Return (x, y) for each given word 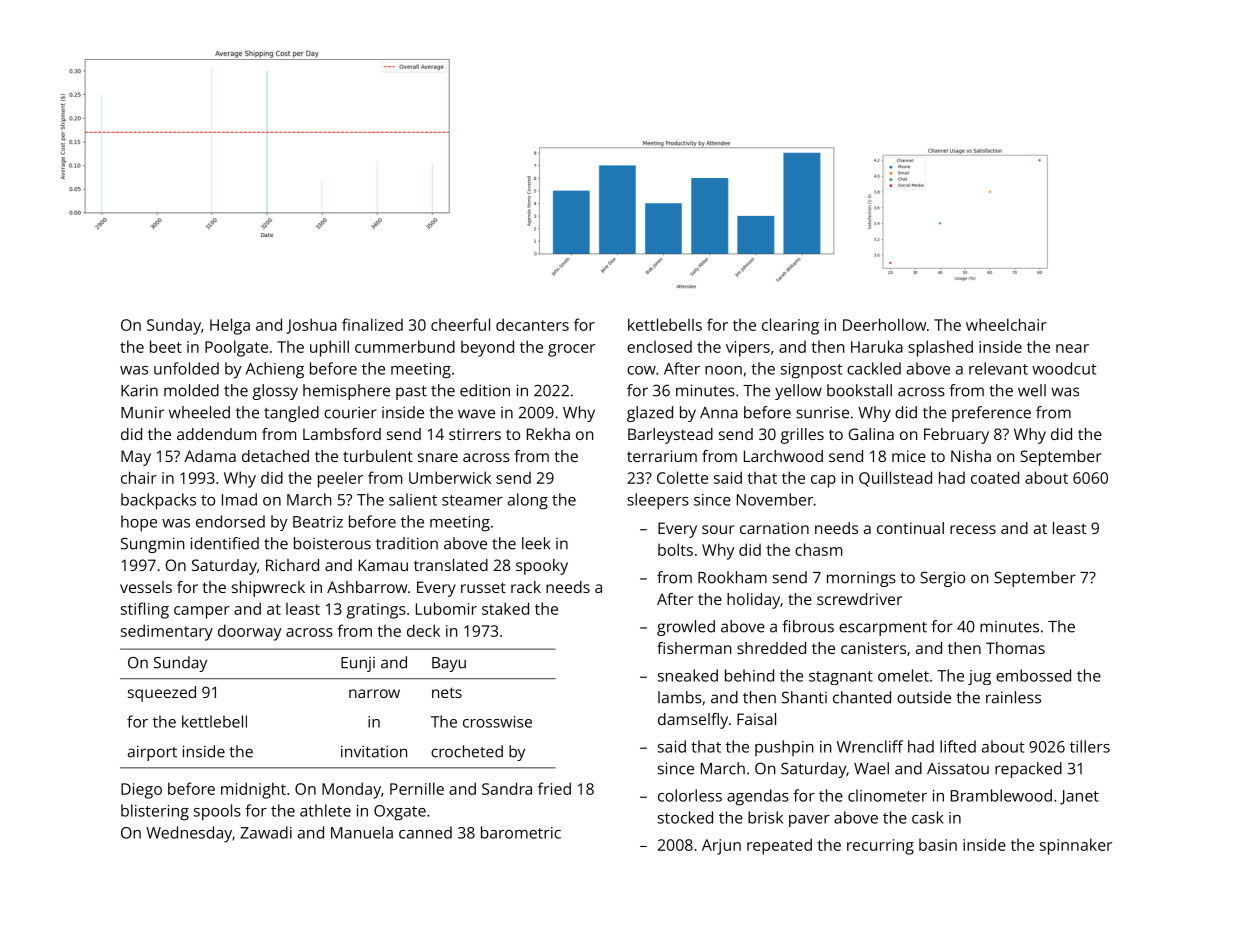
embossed (1033, 675)
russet (483, 587)
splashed (940, 348)
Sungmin (152, 545)
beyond (487, 348)
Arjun (721, 847)
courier (350, 412)
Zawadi (266, 832)
